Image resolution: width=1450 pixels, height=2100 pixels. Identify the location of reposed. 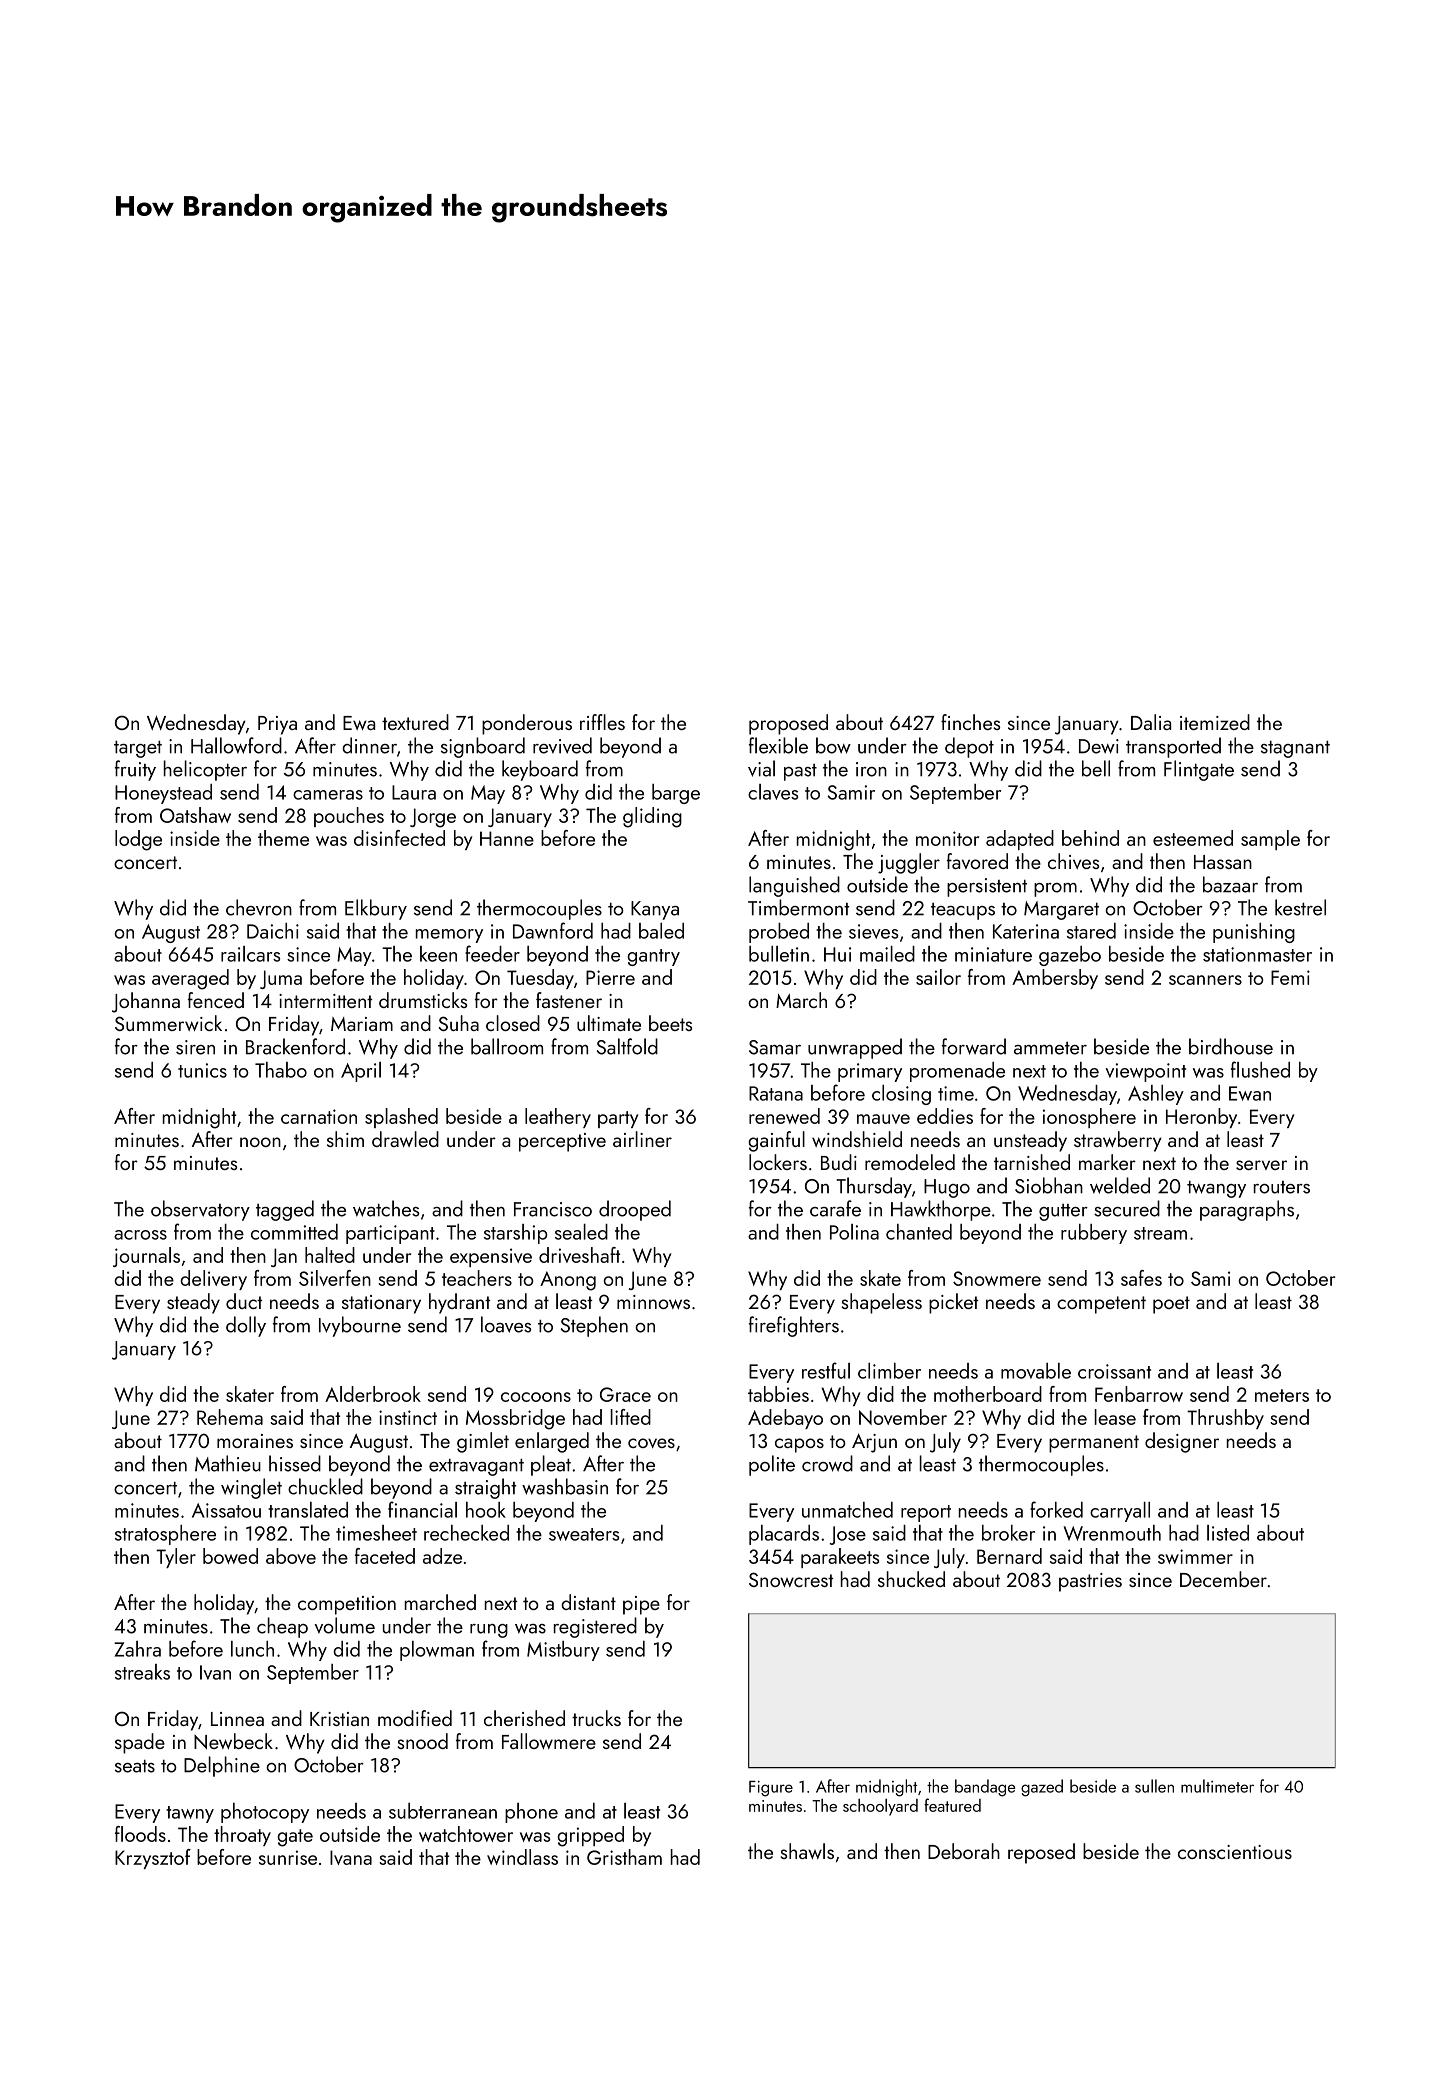
(1041, 1853).
